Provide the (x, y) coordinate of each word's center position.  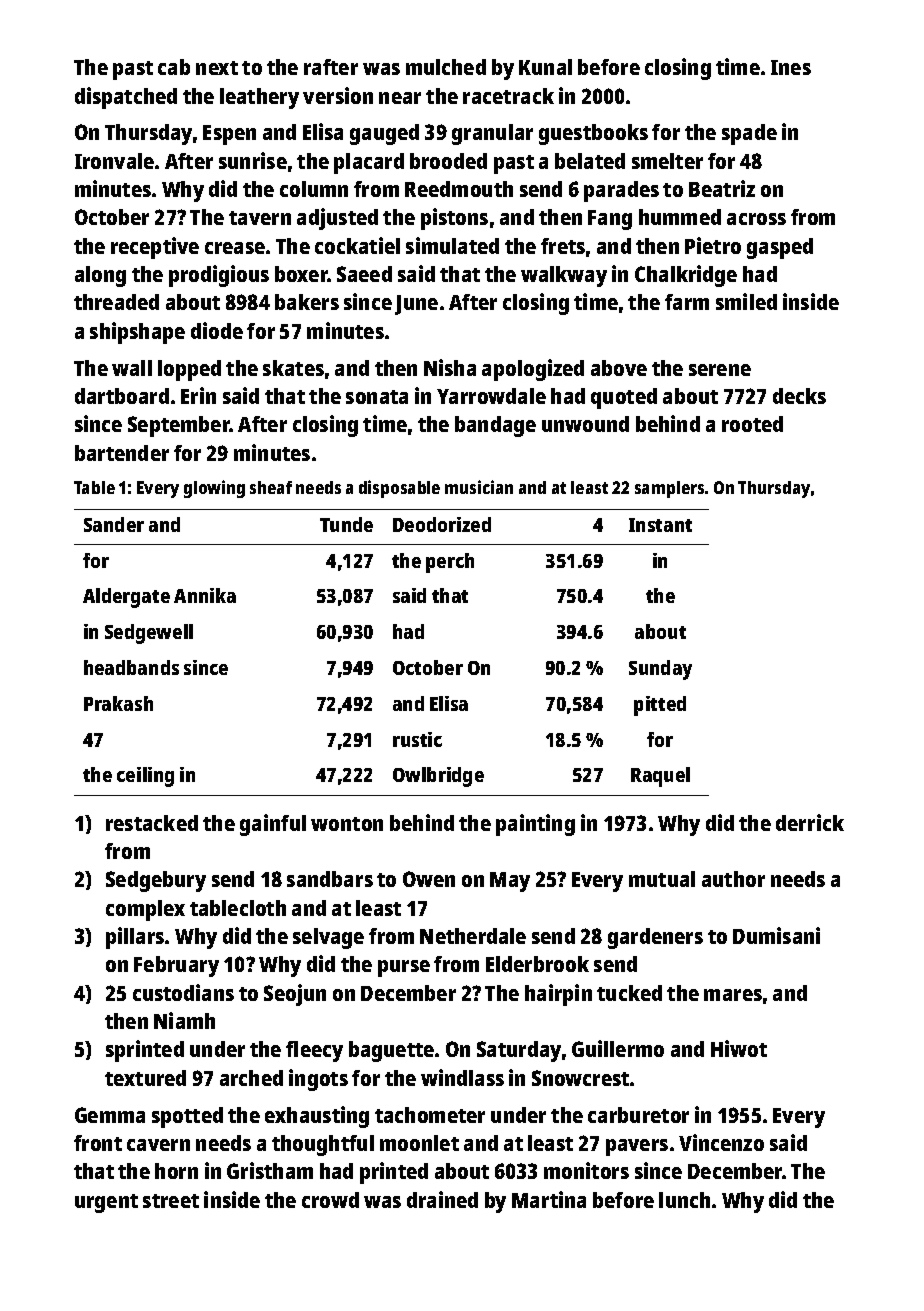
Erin (198, 395)
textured (145, 1078)
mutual (662, 879)
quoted (624, 398)
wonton (347, 824)
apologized (533, 370)
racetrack (508, 96)
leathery (259, 98)
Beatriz (722, 188)
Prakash (118, 703)
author (733, 879)
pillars (135, 938)
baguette (391, 1051)
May (510, 882)
